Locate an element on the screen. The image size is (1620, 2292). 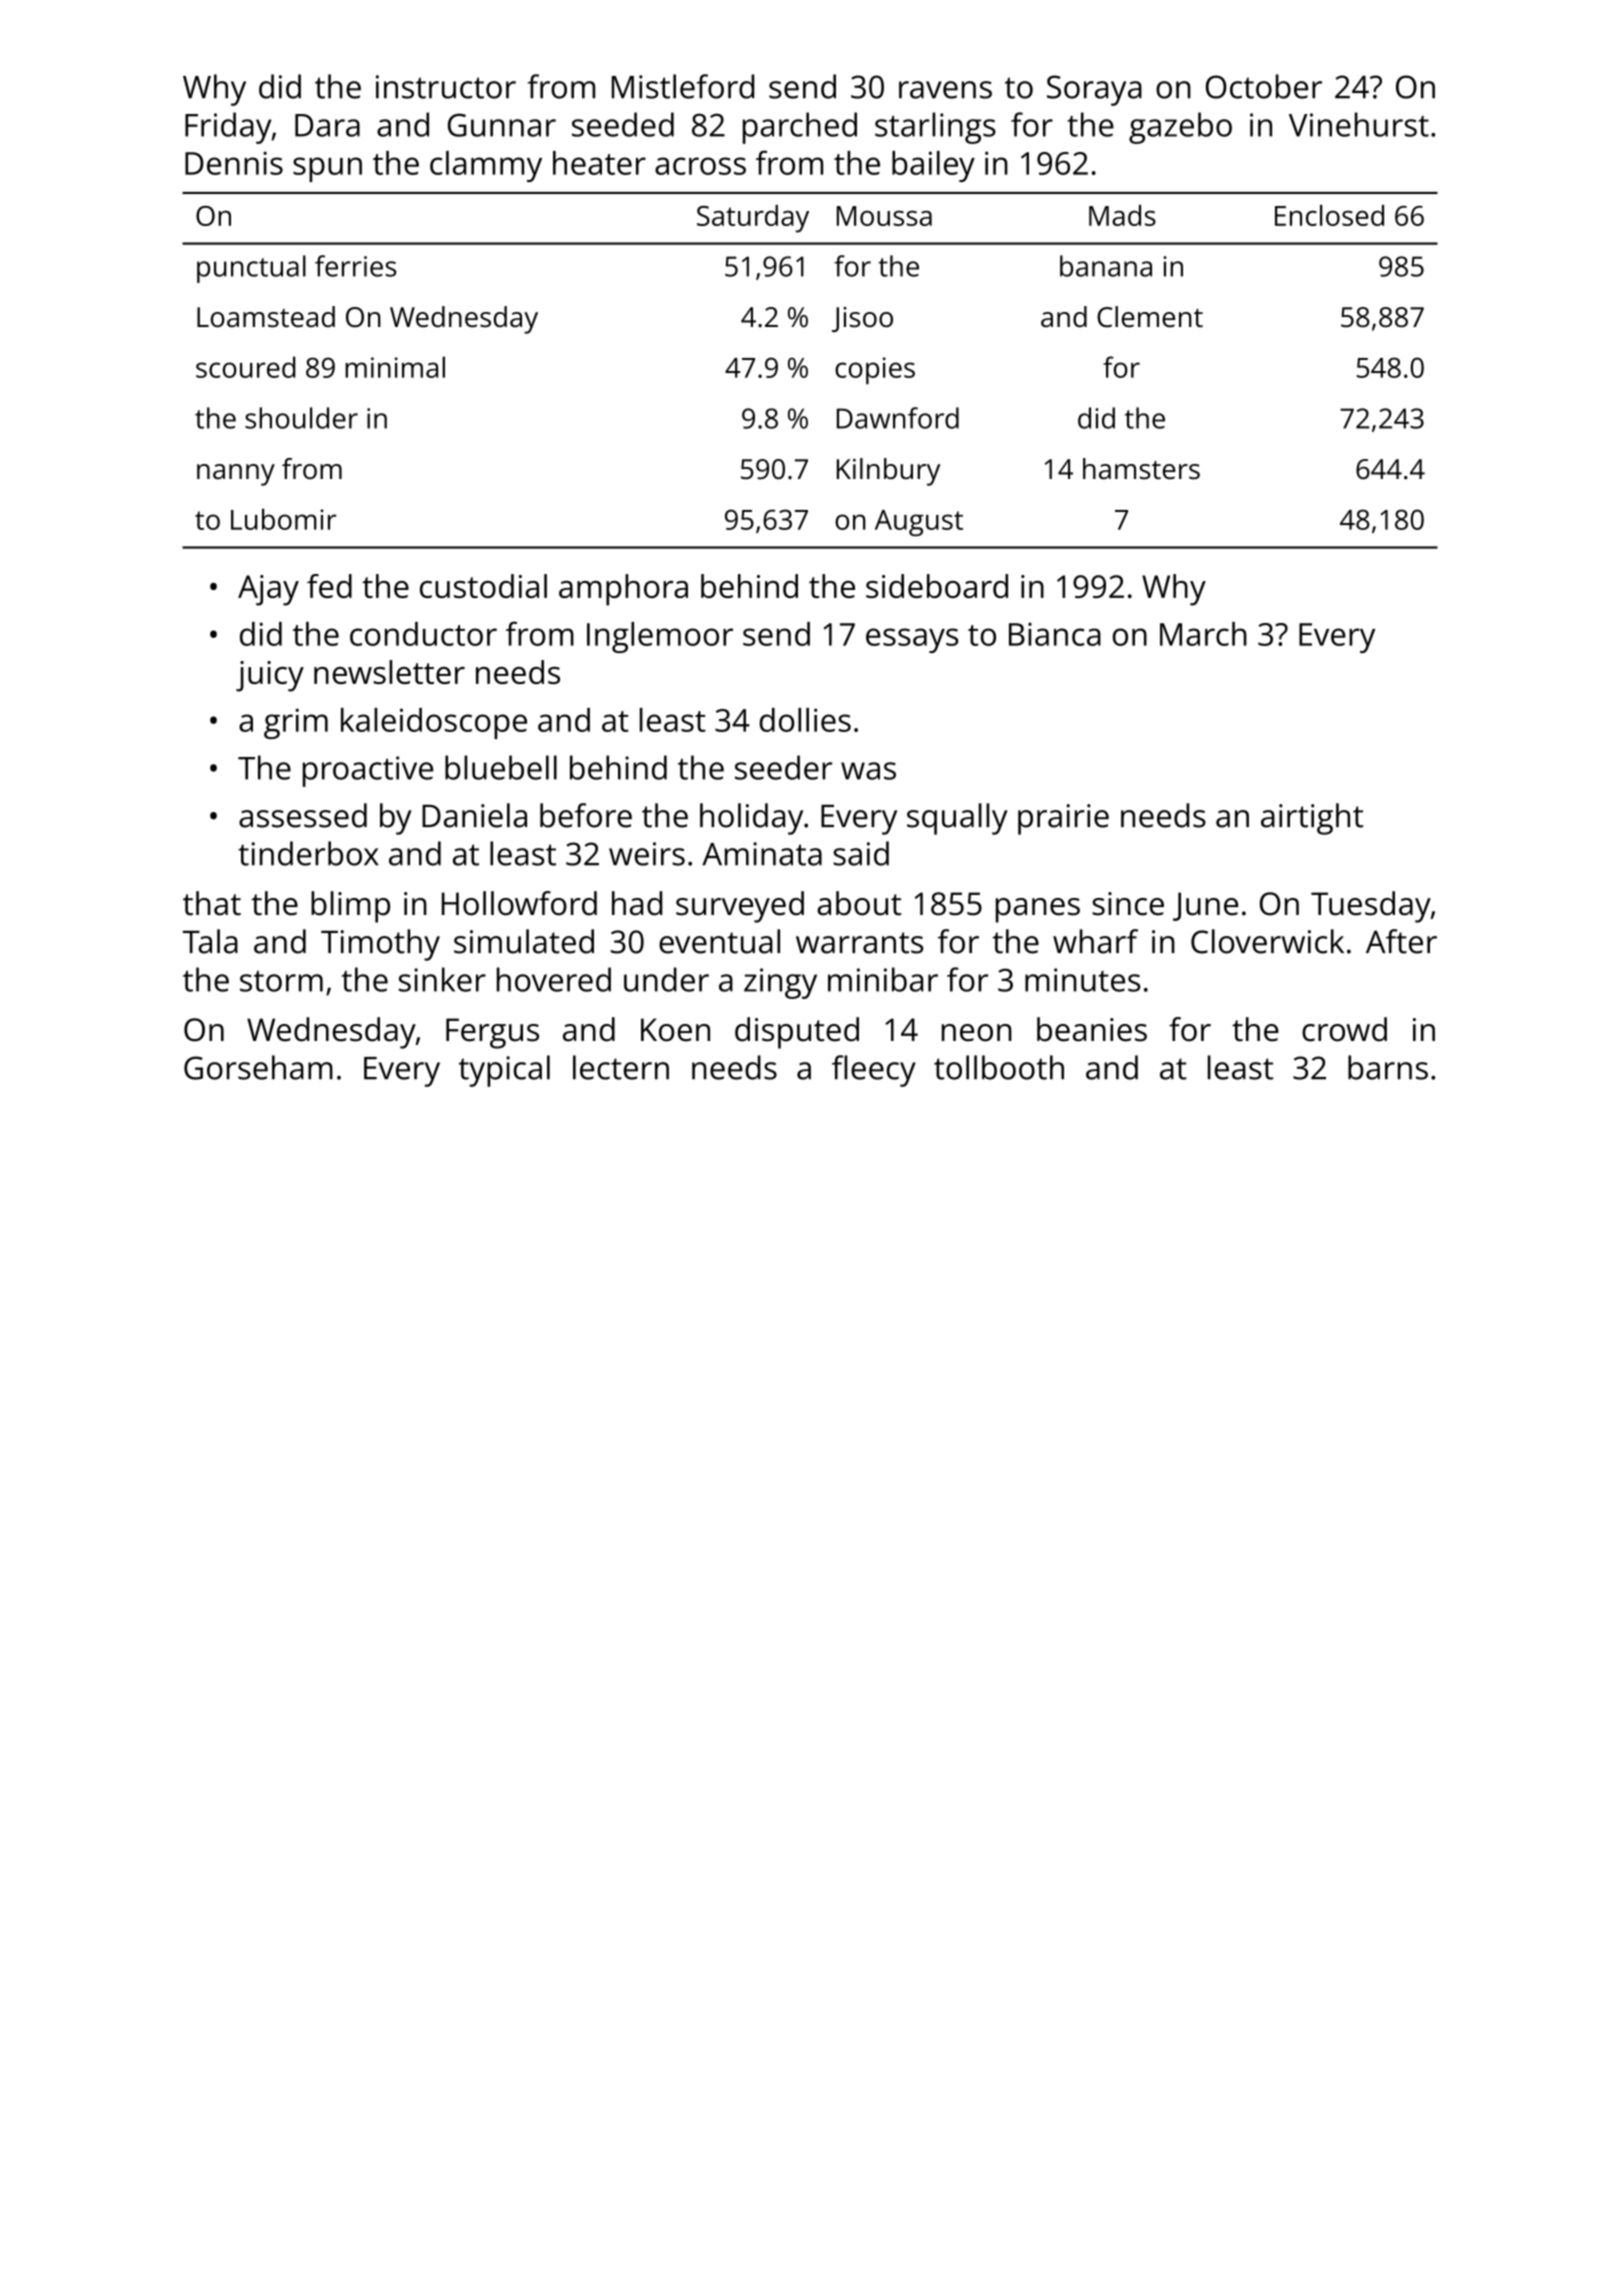
copies is located at coordinates (875, 370).
